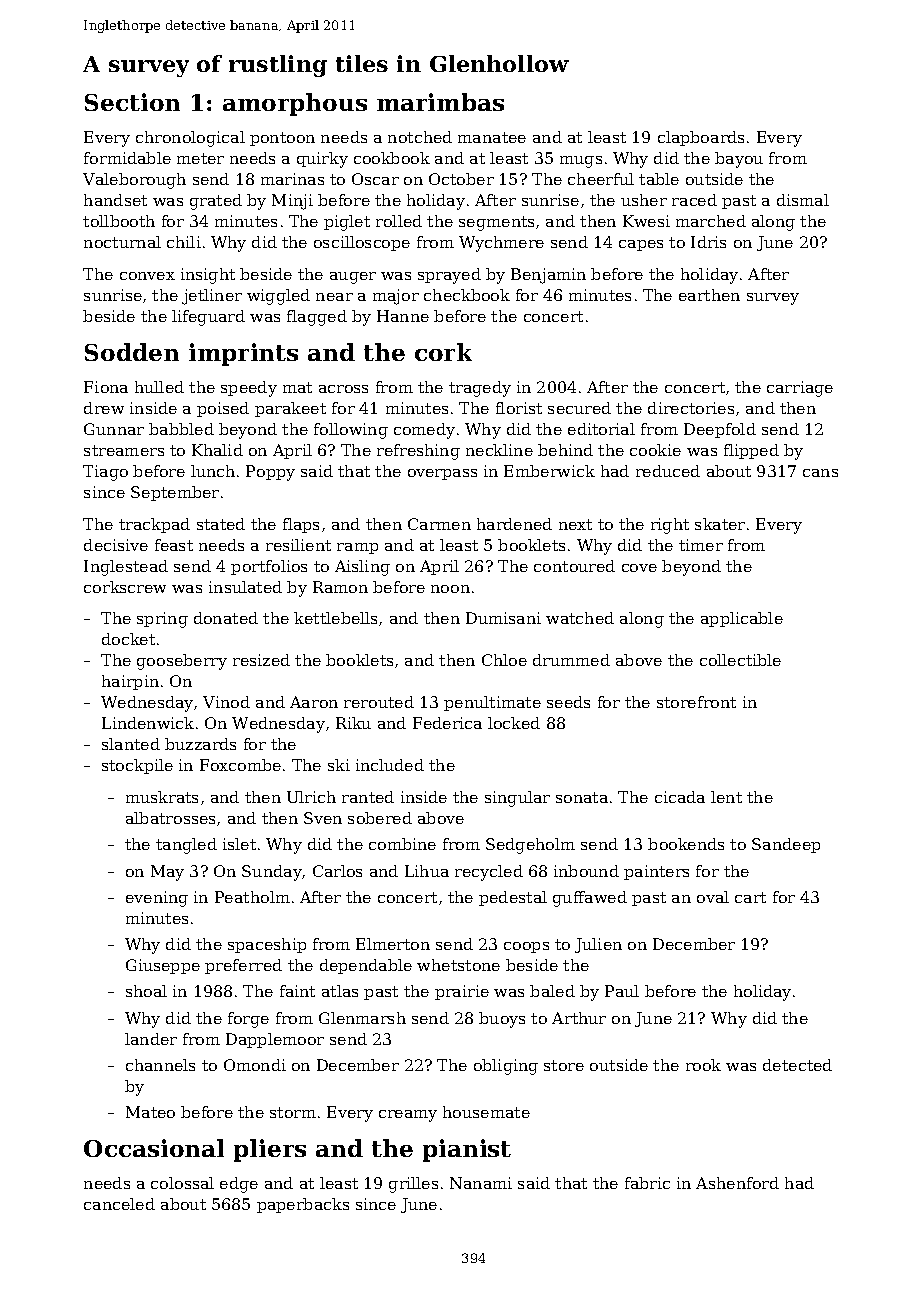  What do you see at coordinates (565, 450) in the screenshot?
I see `behind` at bounding box center [565, 450].
